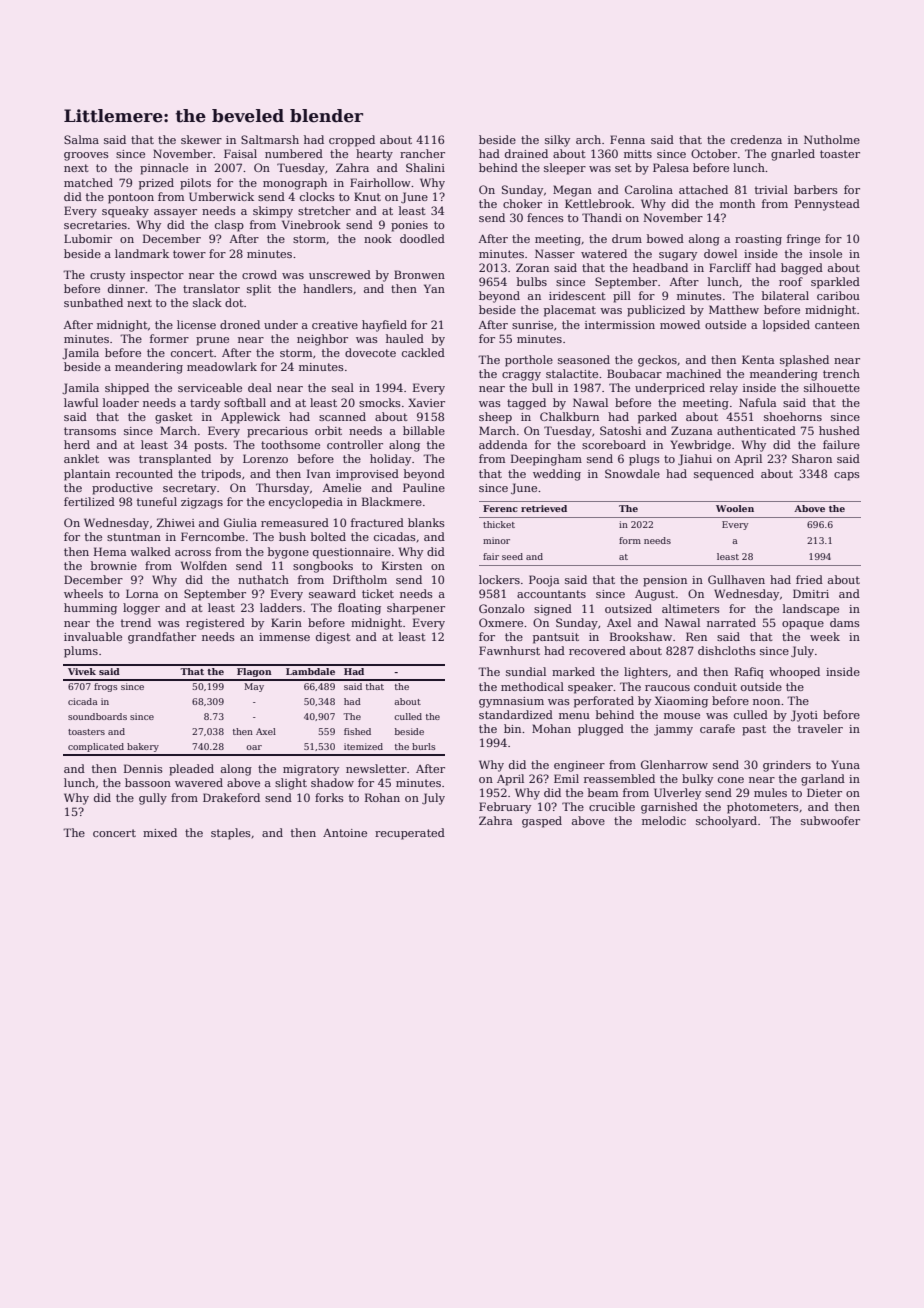 This screenshot has height=1308, width=924. Describe the element at coordinates (556, 638) in the screenshot. I see `pantsuit` at that location.
